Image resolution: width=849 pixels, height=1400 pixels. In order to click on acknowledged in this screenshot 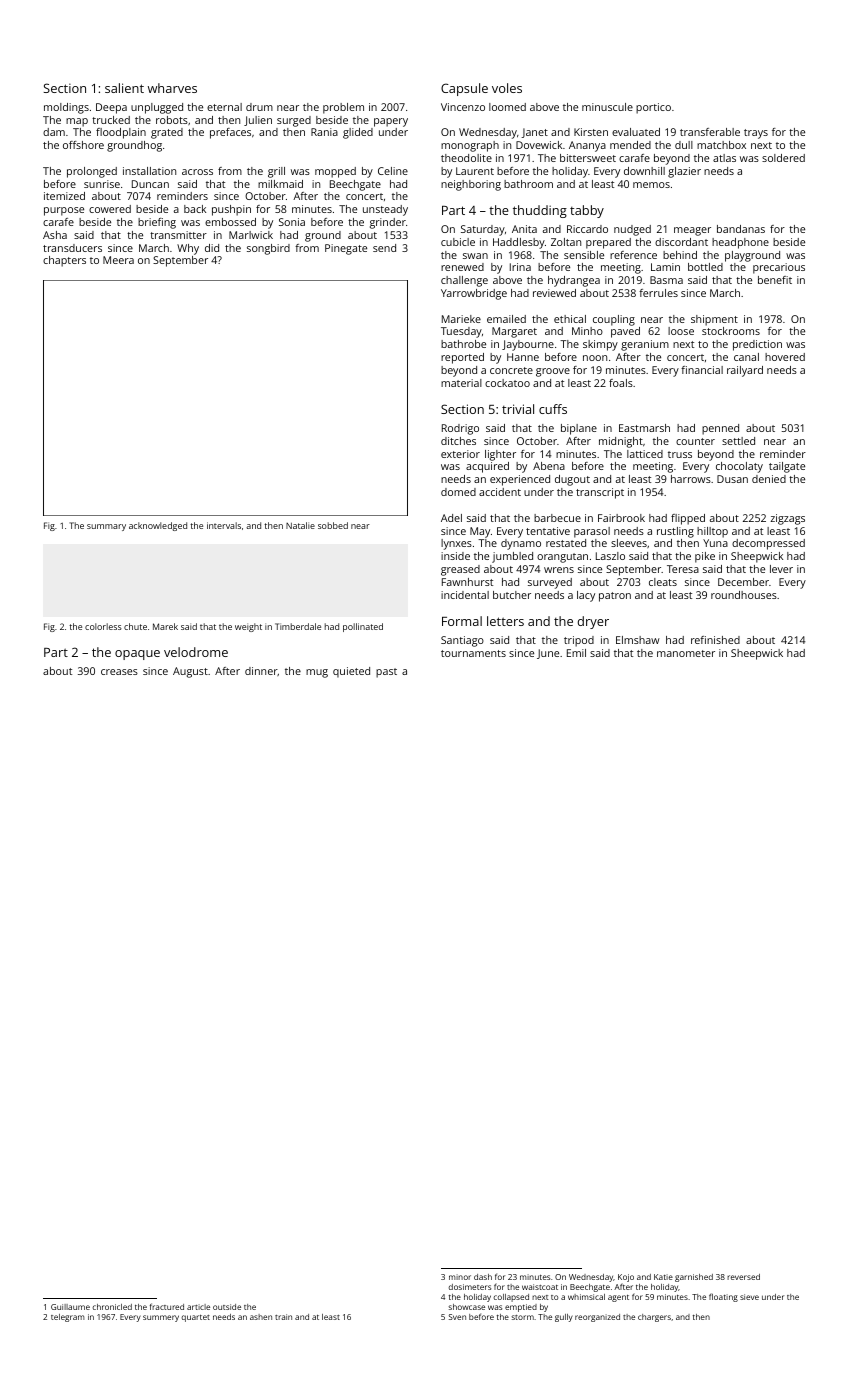, I will do `click(158, 526)`.
